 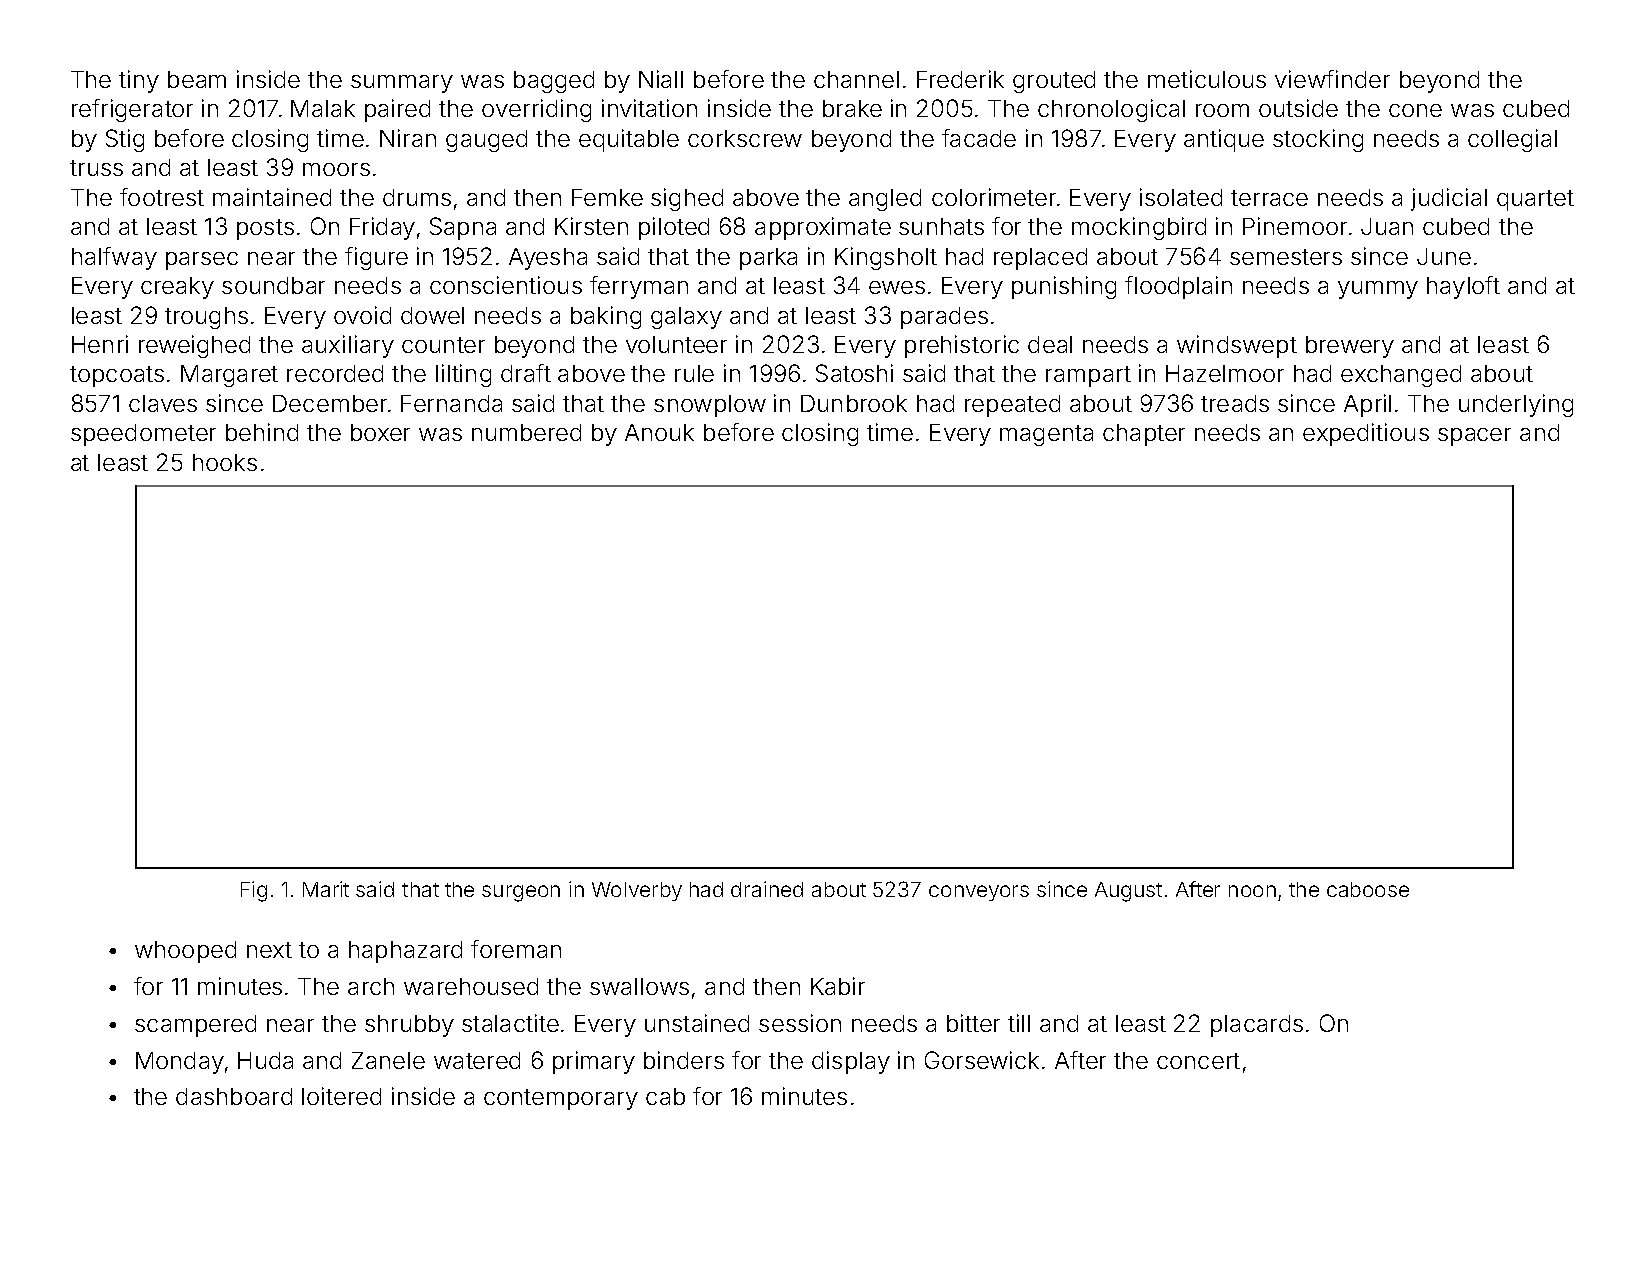 What do you see at coordinates (371, 986) in the image?
I see `arch` at bounding box center [371, 986].
